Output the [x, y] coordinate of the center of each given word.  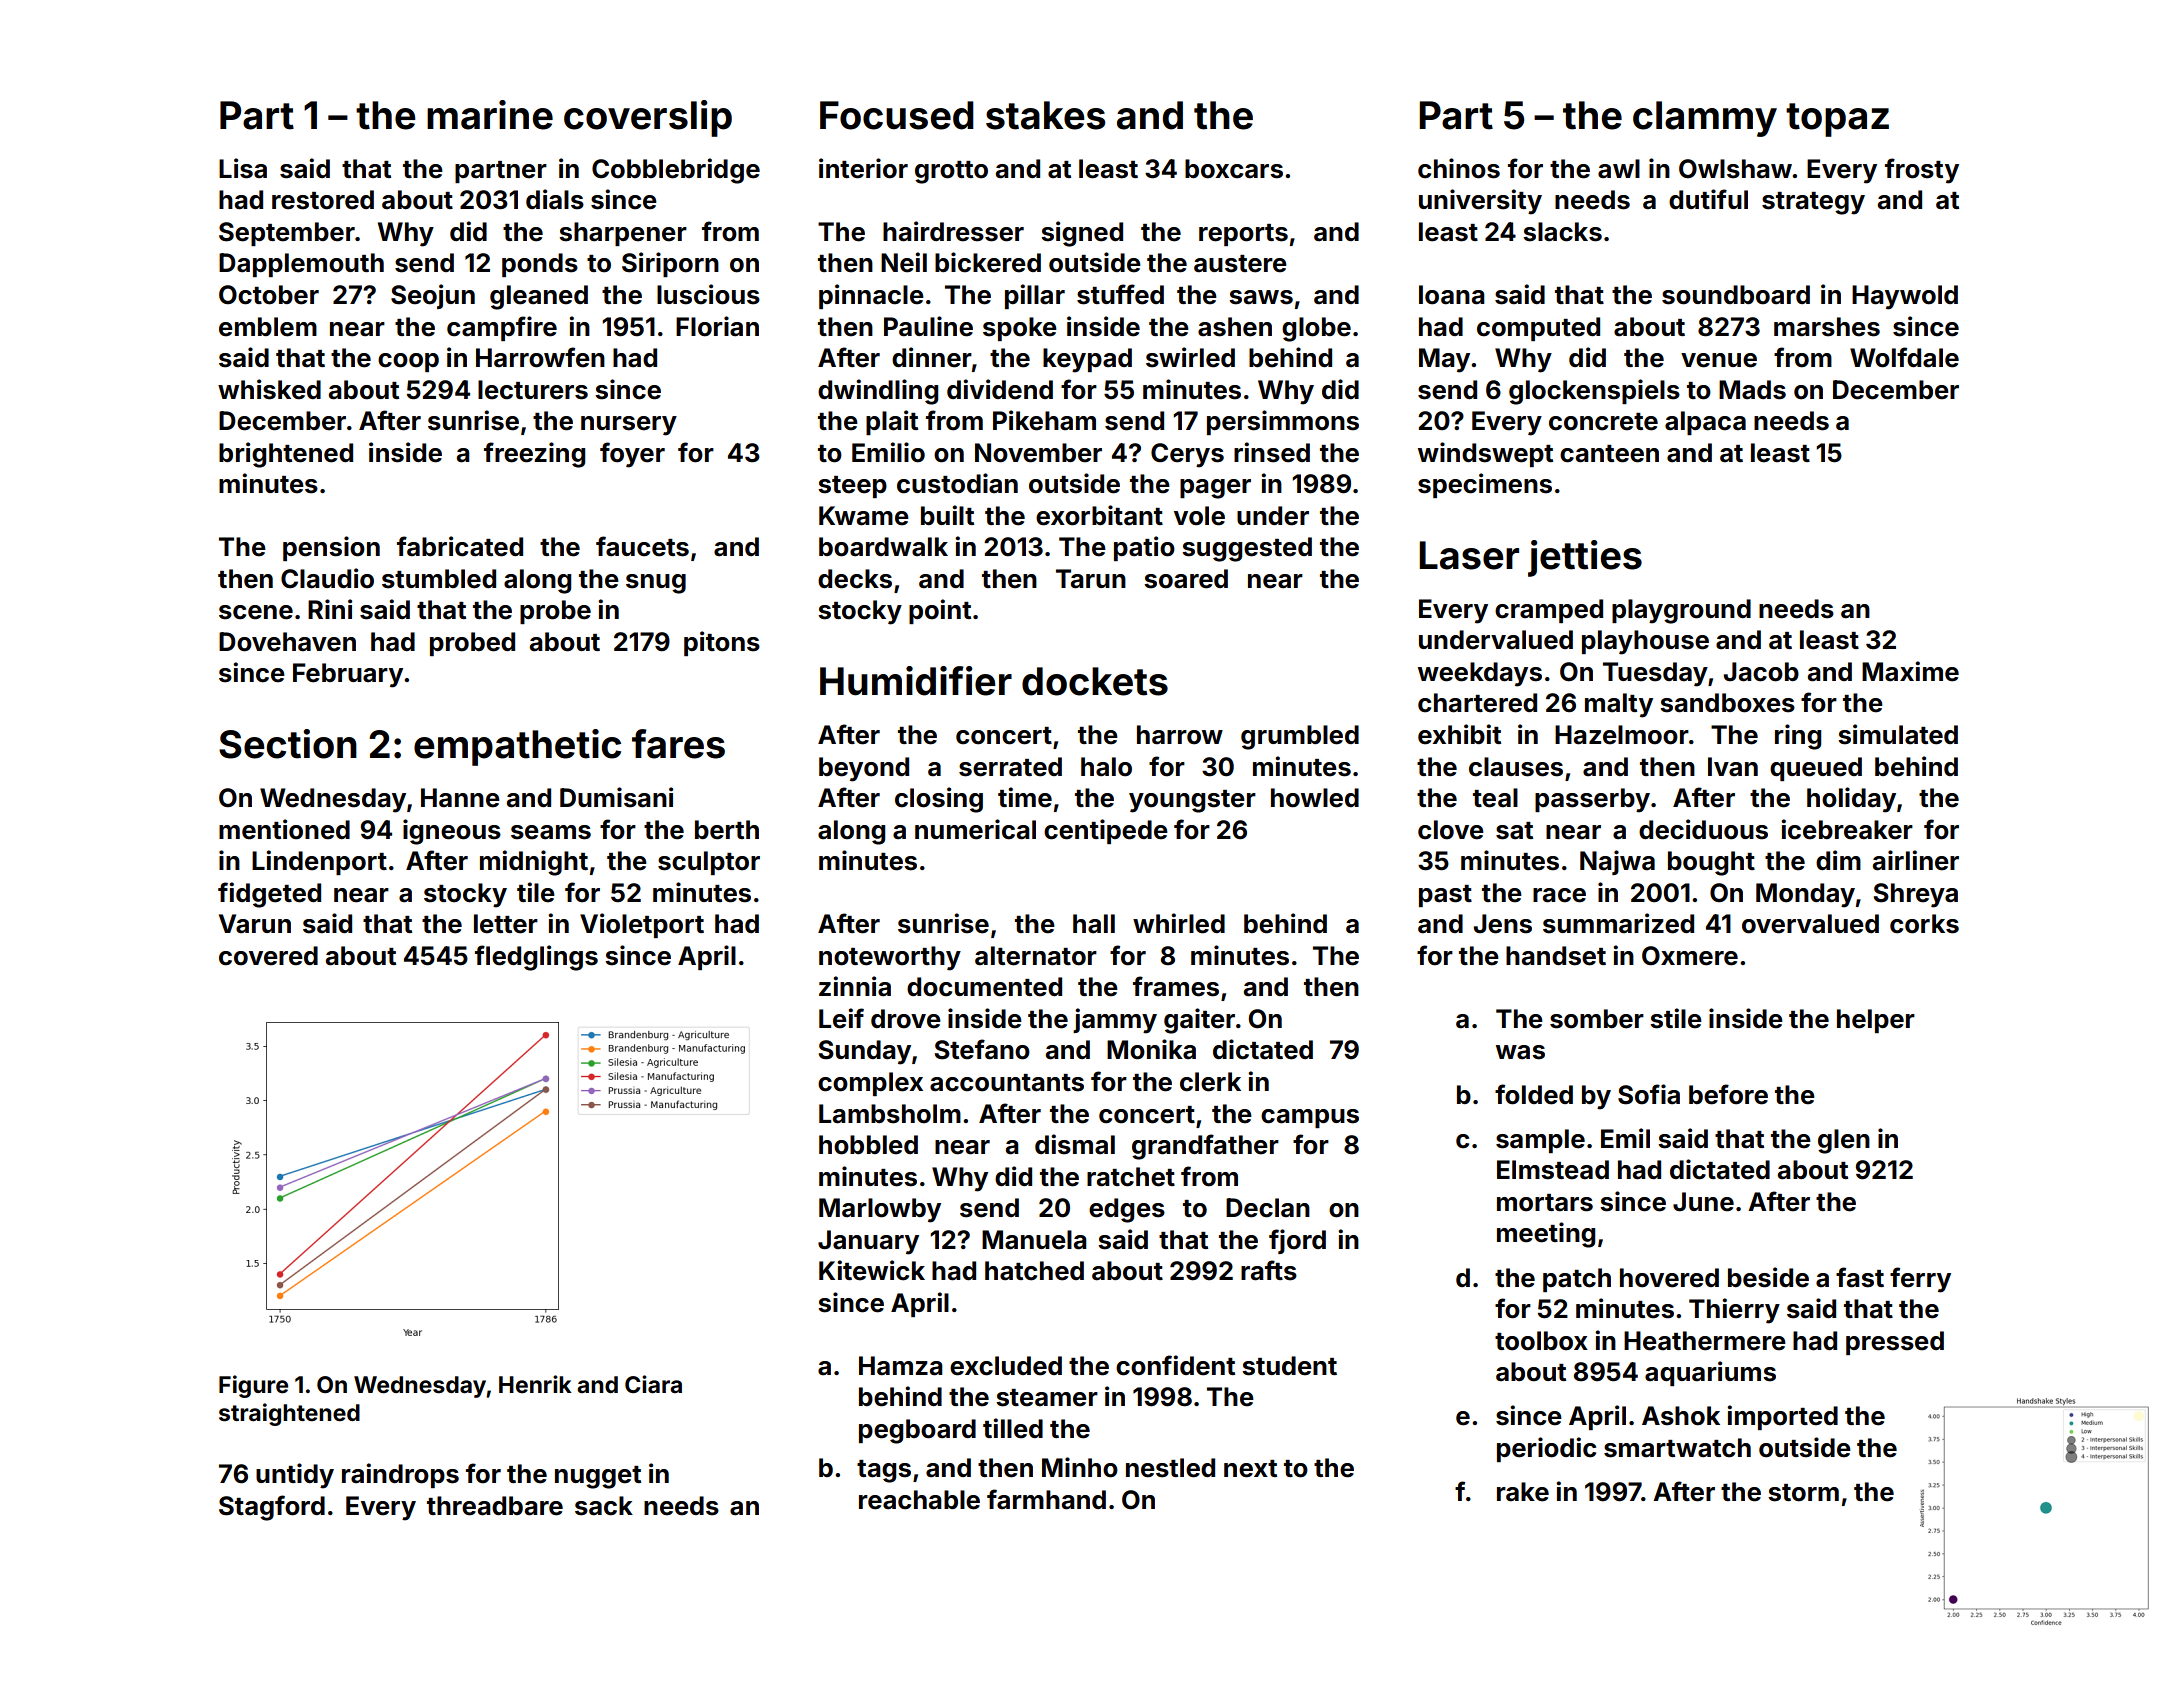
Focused [897, 115]
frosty [1922, 171]
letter [506, 924]
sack [604, 1506]
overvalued [1810, 924]
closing [939, 800]
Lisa [243, 168]
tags [884, 1471]
